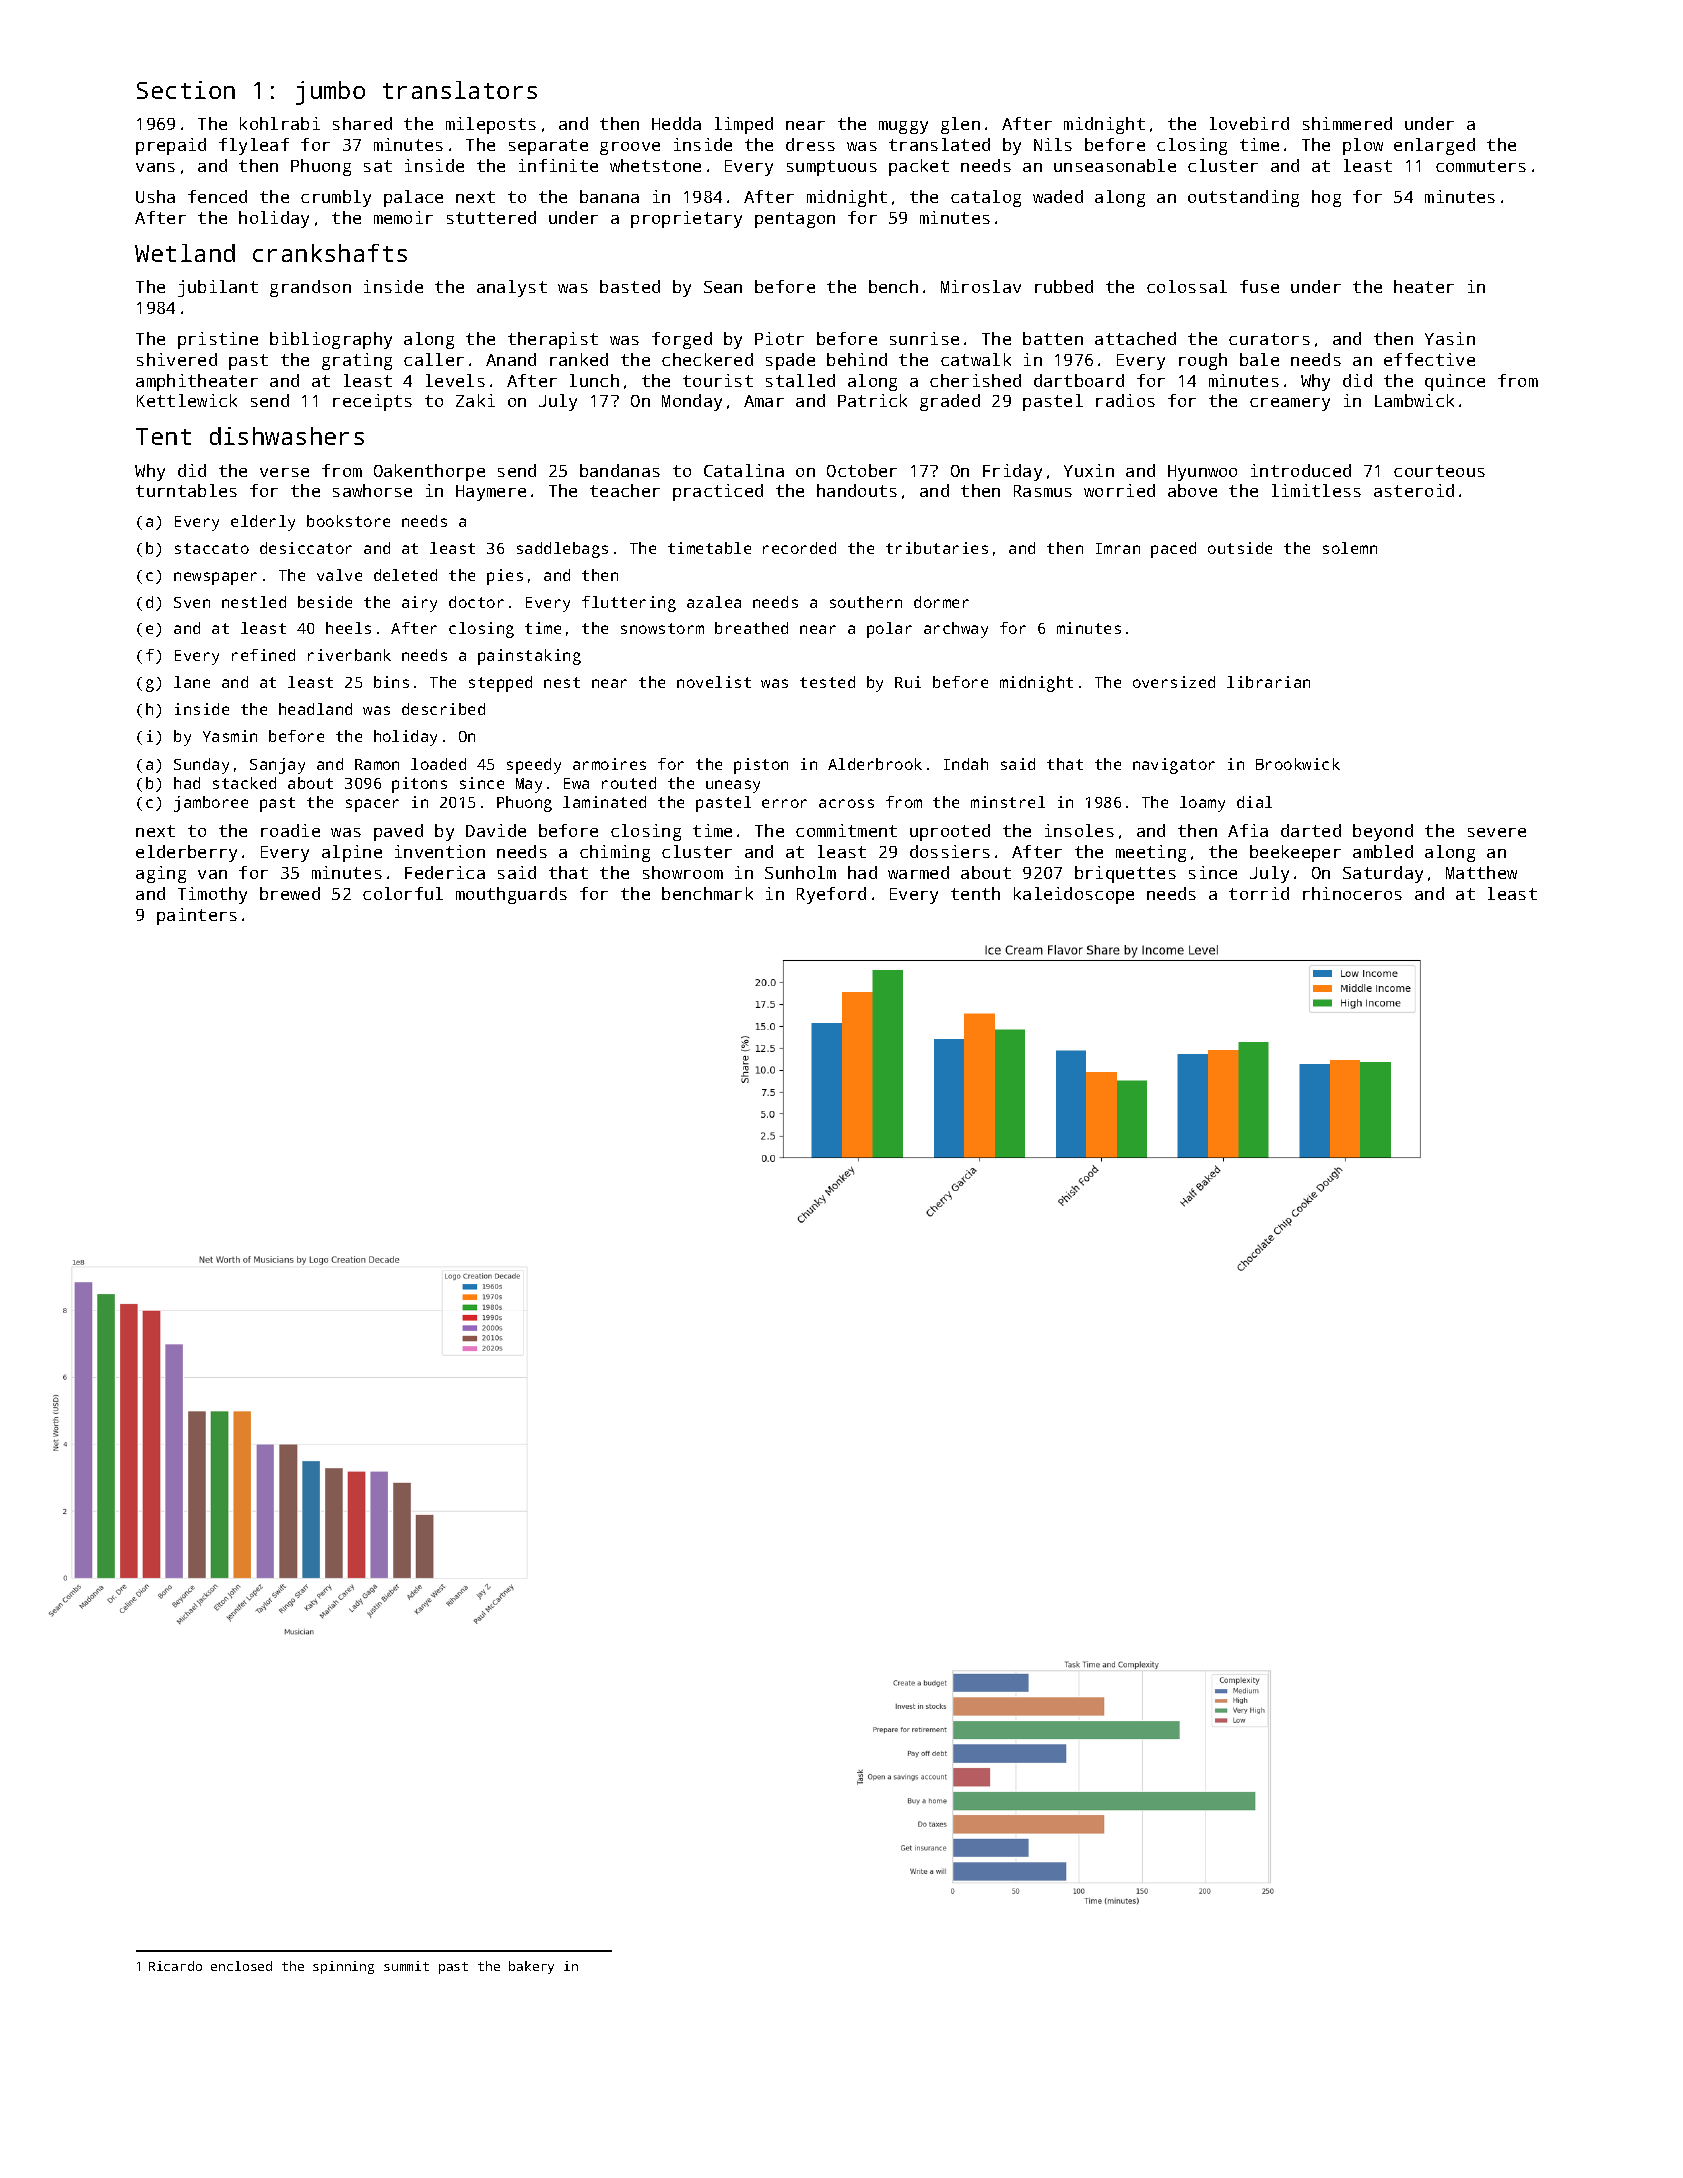  What do you see at coordinates (175, 1966) in the page?
I see `Ricardo` at bounding box center [175, 1966].
